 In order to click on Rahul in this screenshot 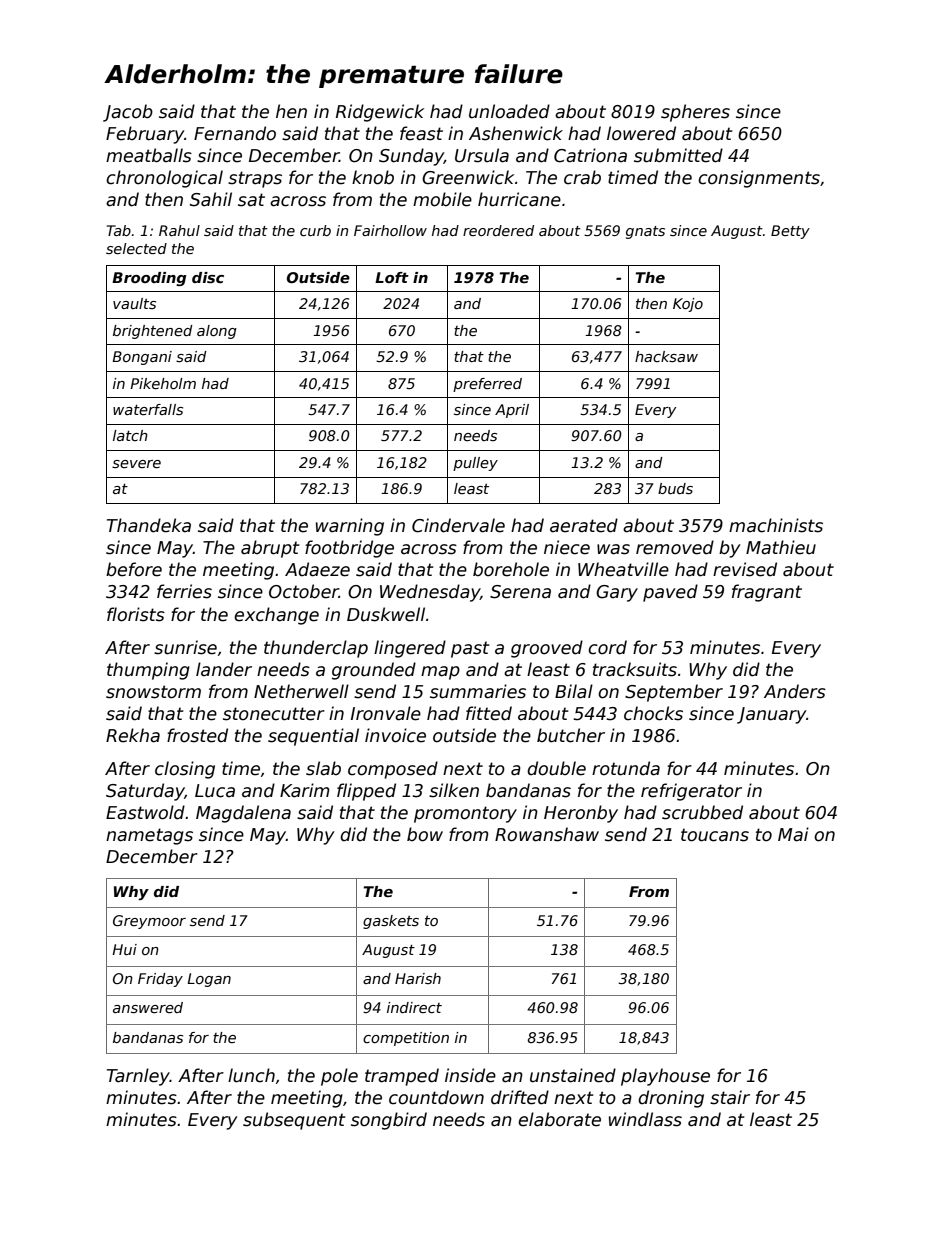, I will do `click(179, 230)`.
